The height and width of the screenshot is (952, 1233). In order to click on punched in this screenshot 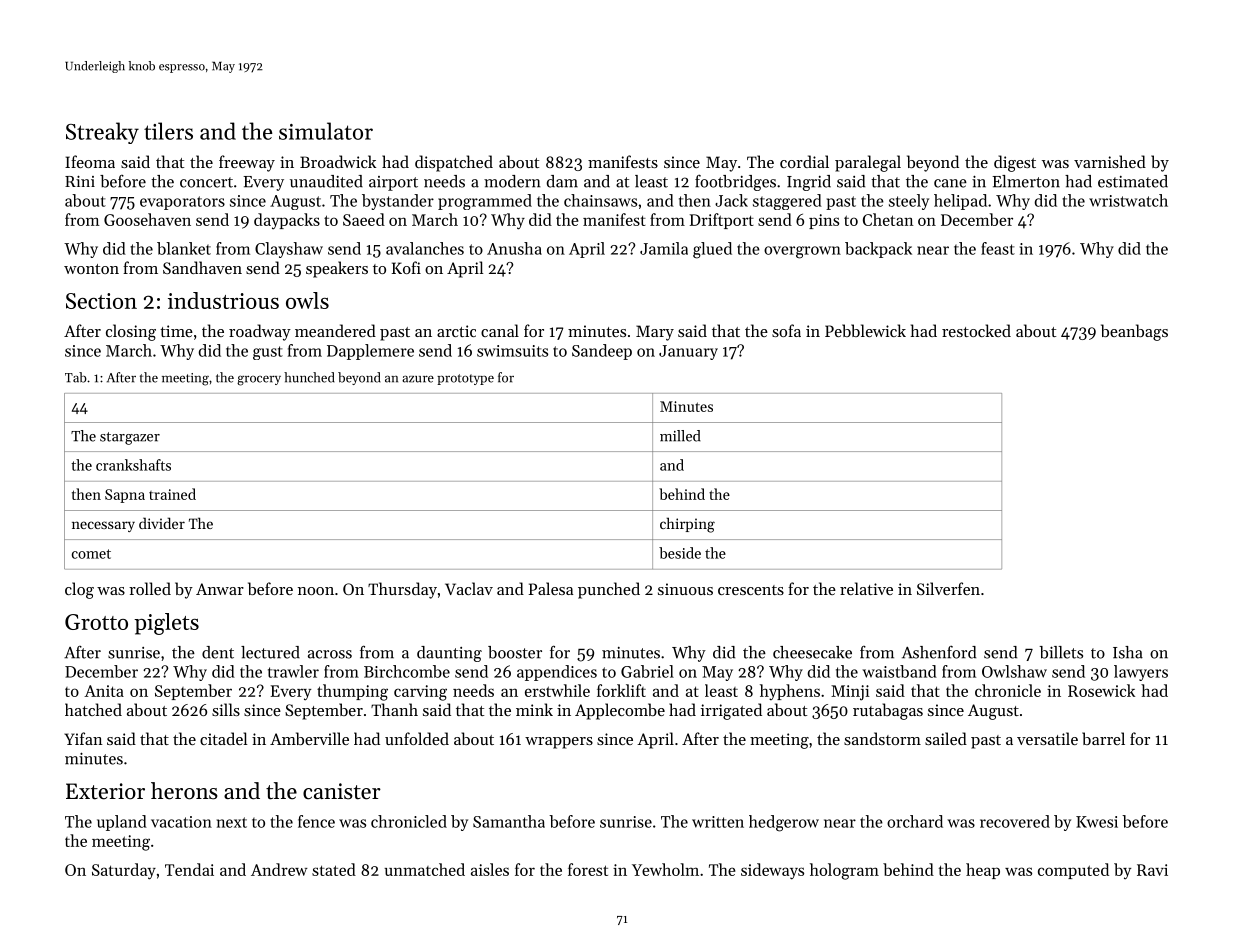, I will do `click(609, 590)`.
